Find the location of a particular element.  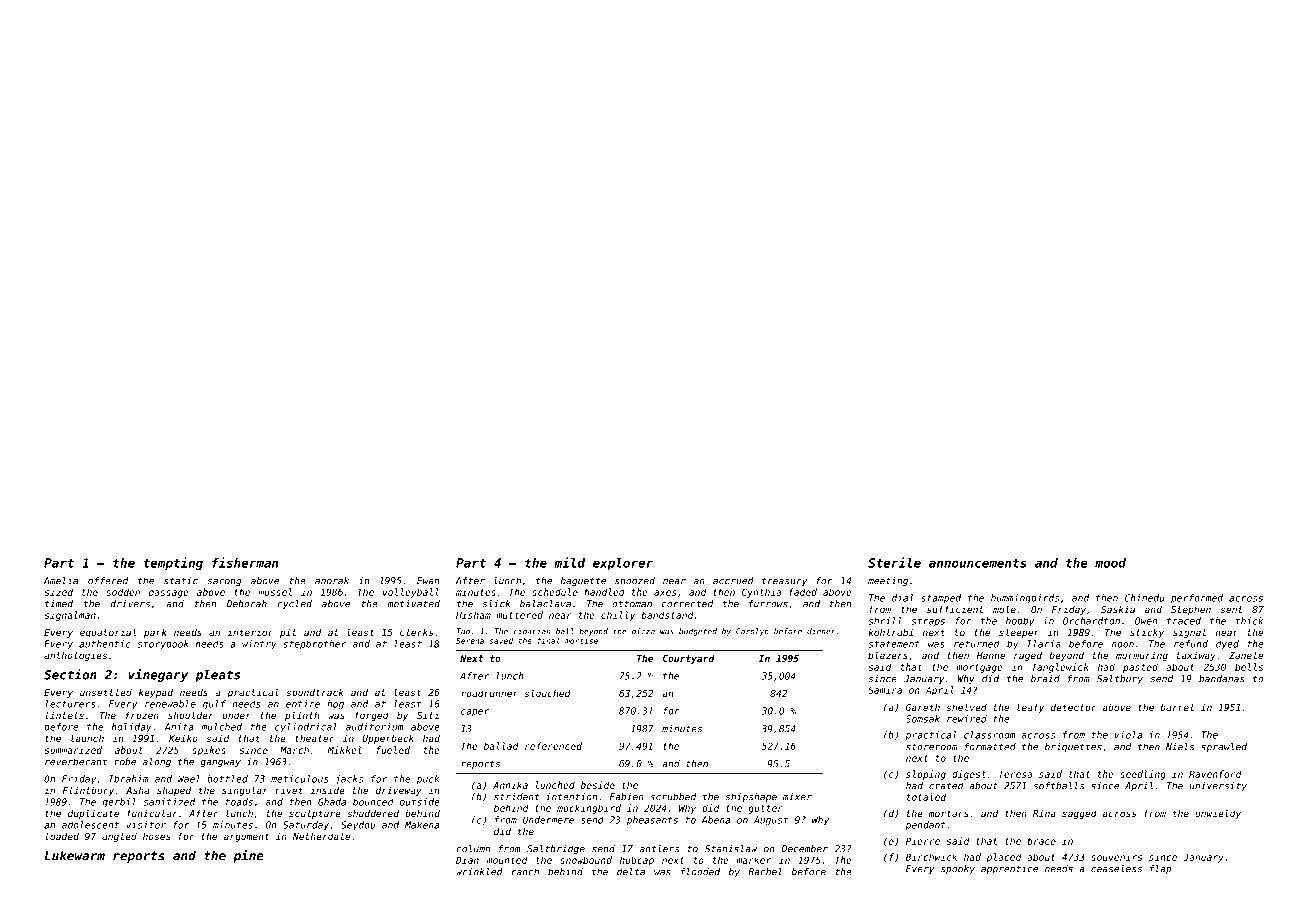

apprentice is located at coordinates (1009, 869).
